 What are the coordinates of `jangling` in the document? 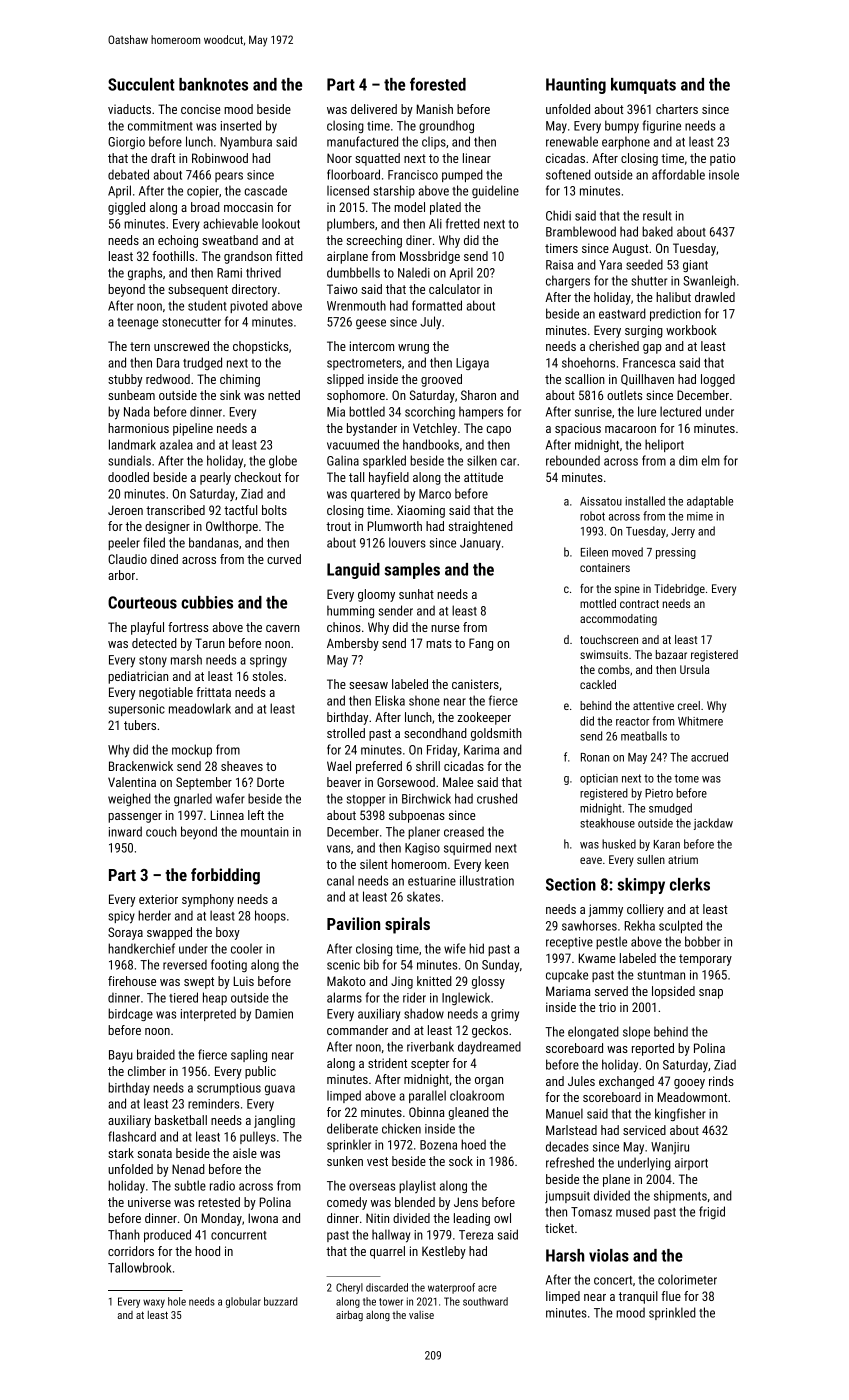 It's located at (274, 1121).
